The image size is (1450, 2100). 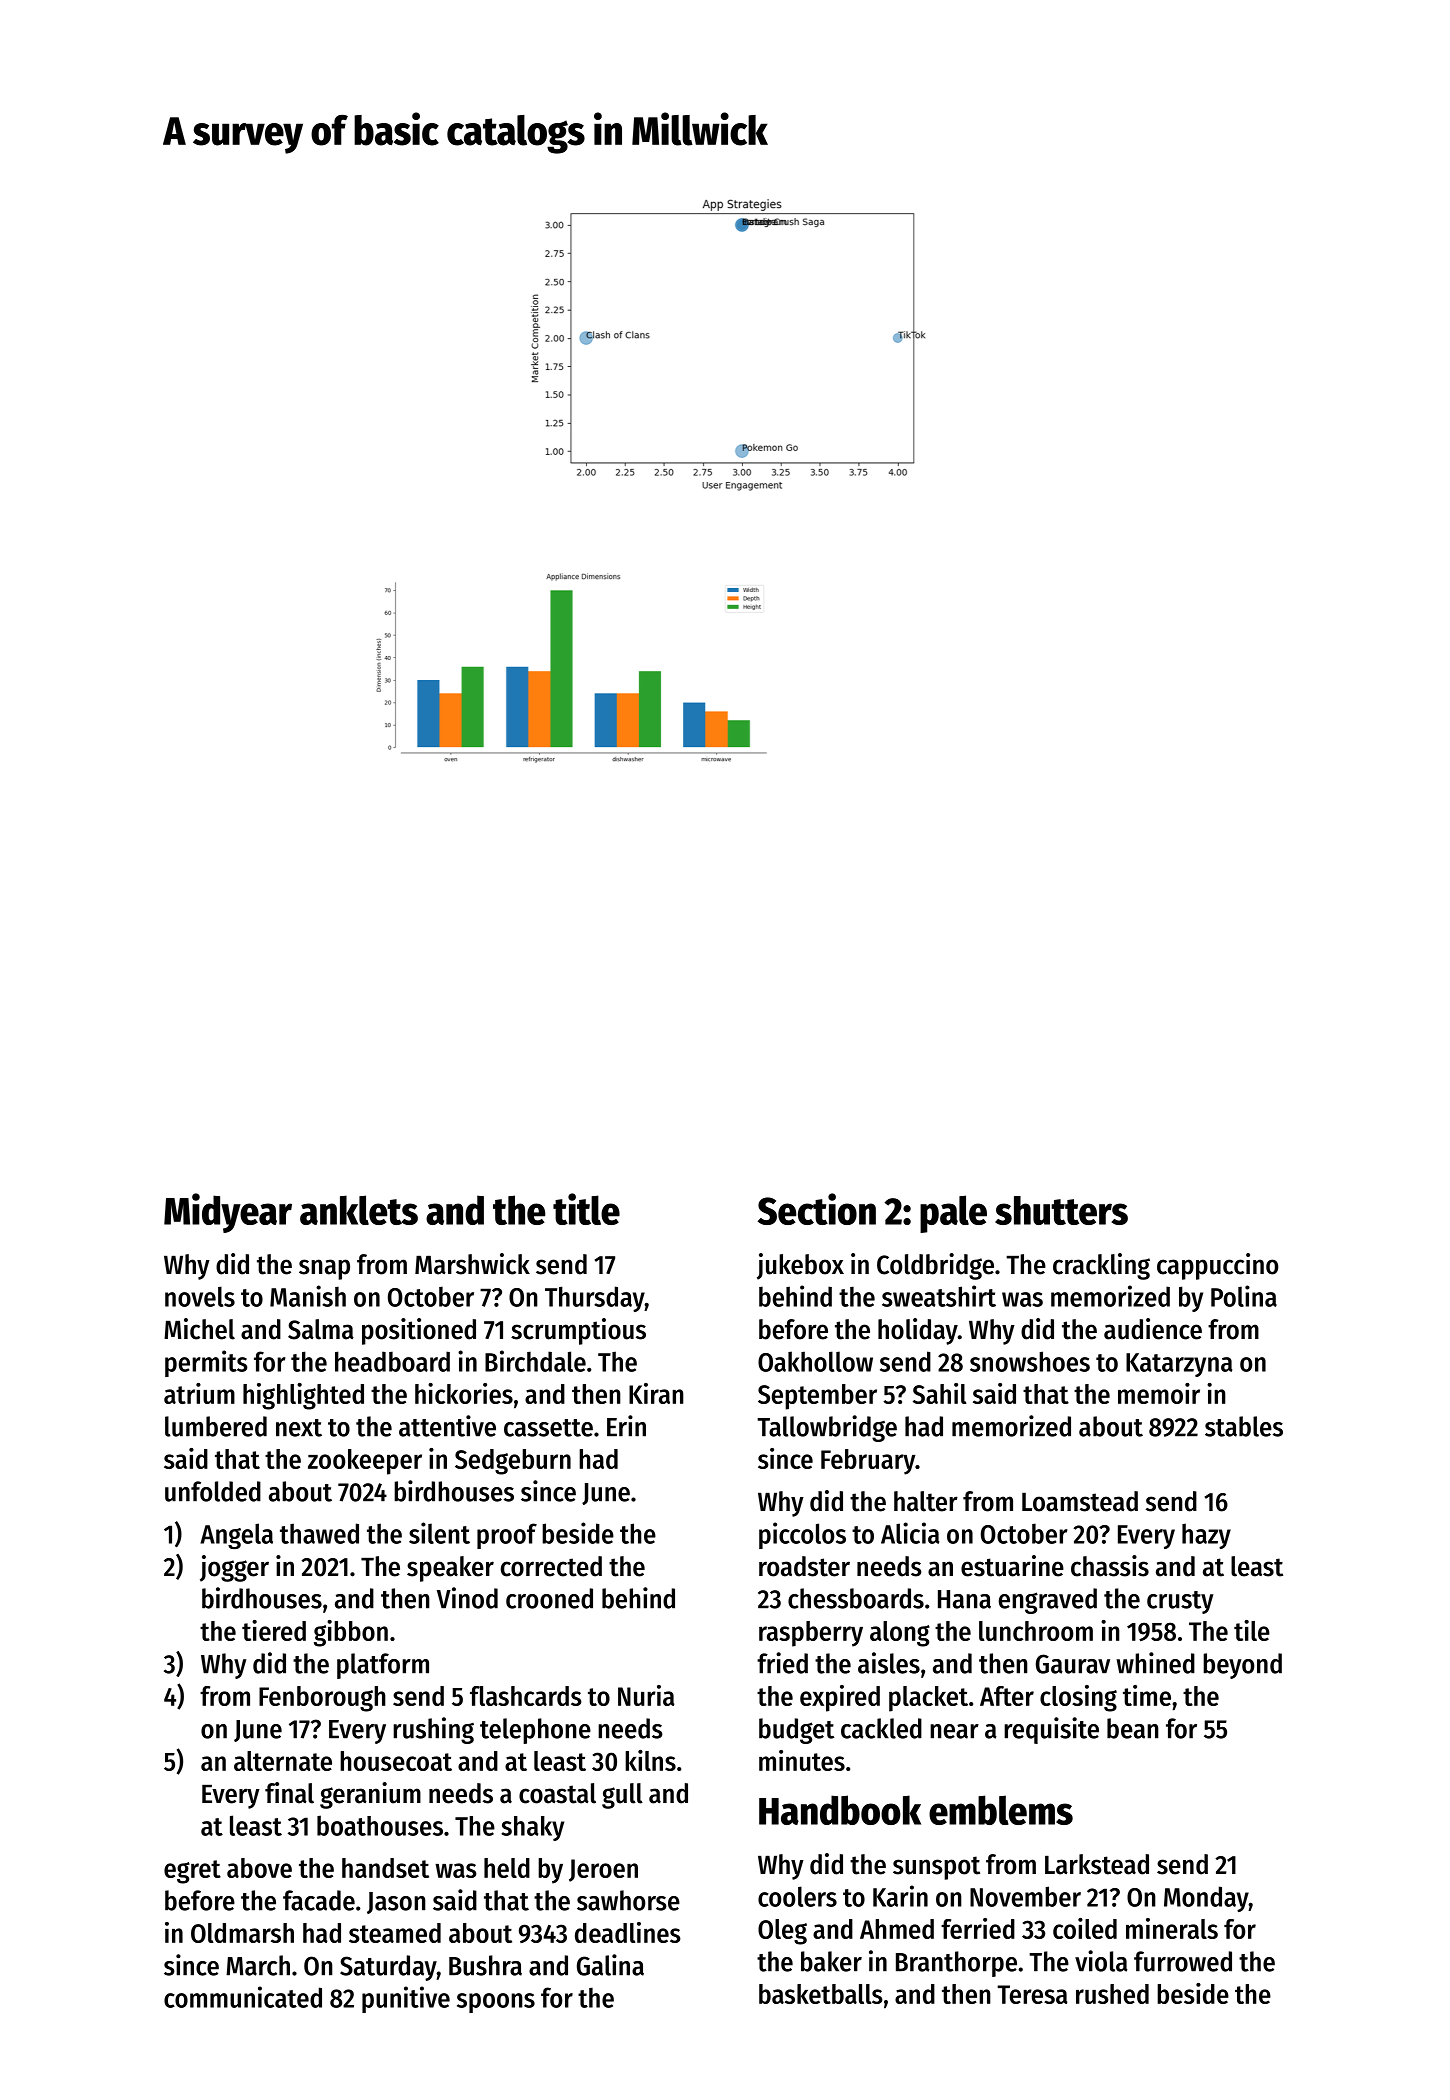 I want to click on Tallowbridge, so click(x=827, y=1428).
